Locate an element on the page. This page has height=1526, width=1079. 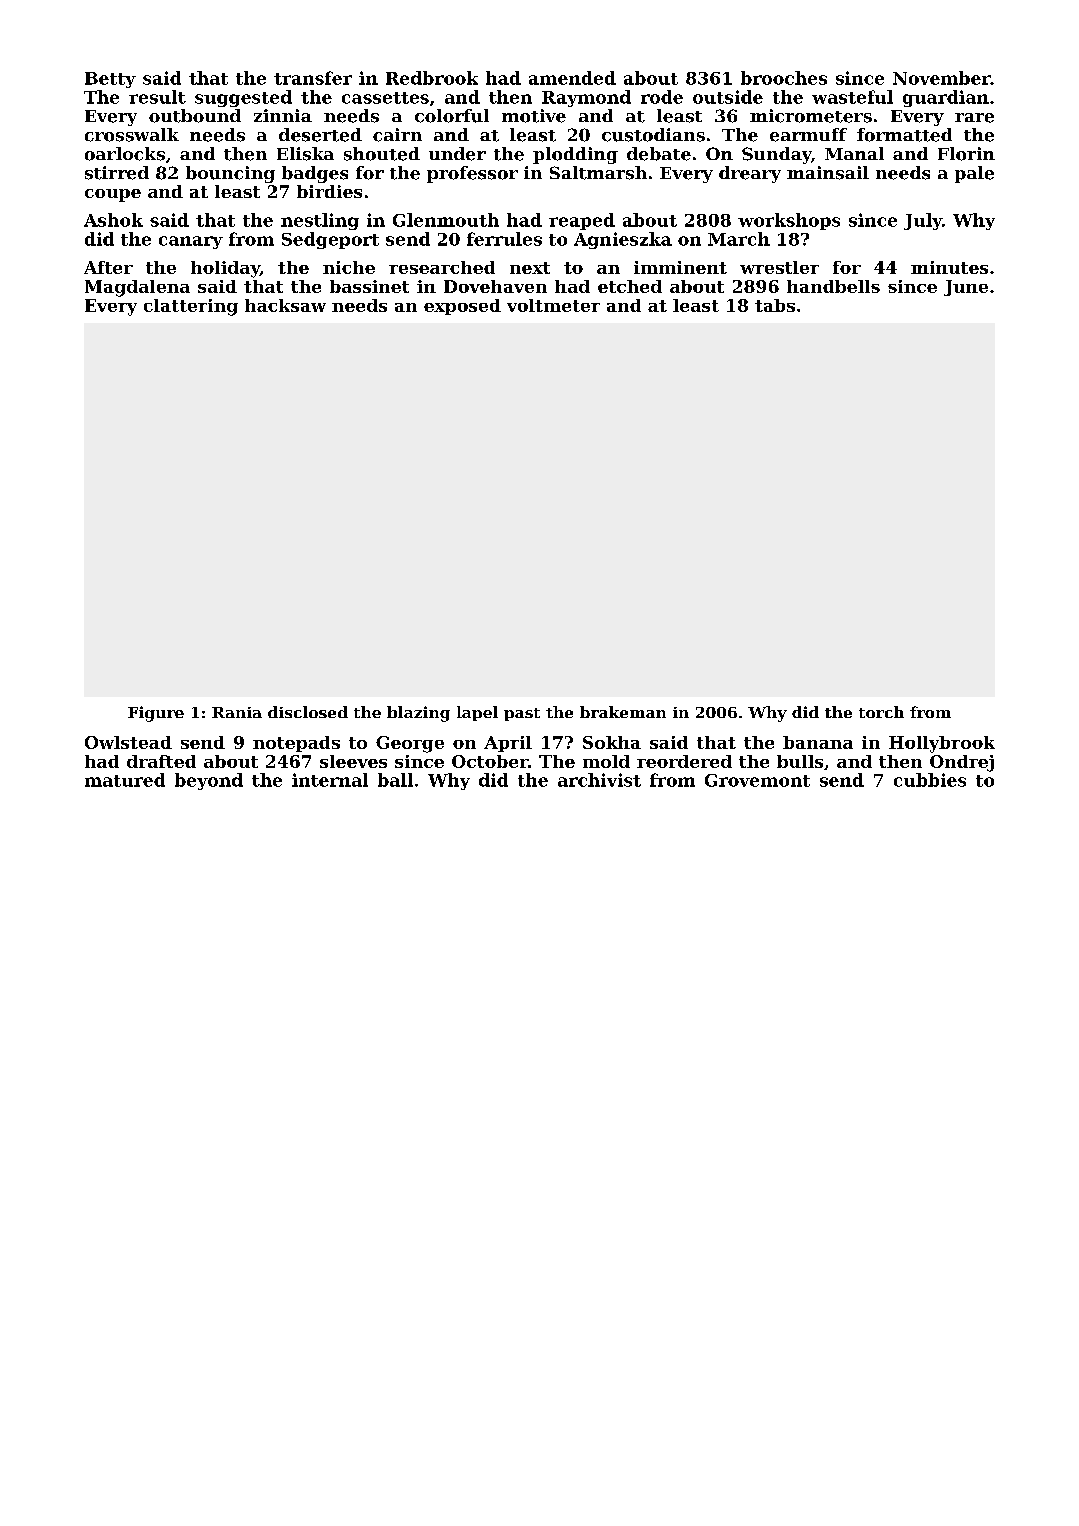
clattering is located at coordinates (191, 307).
